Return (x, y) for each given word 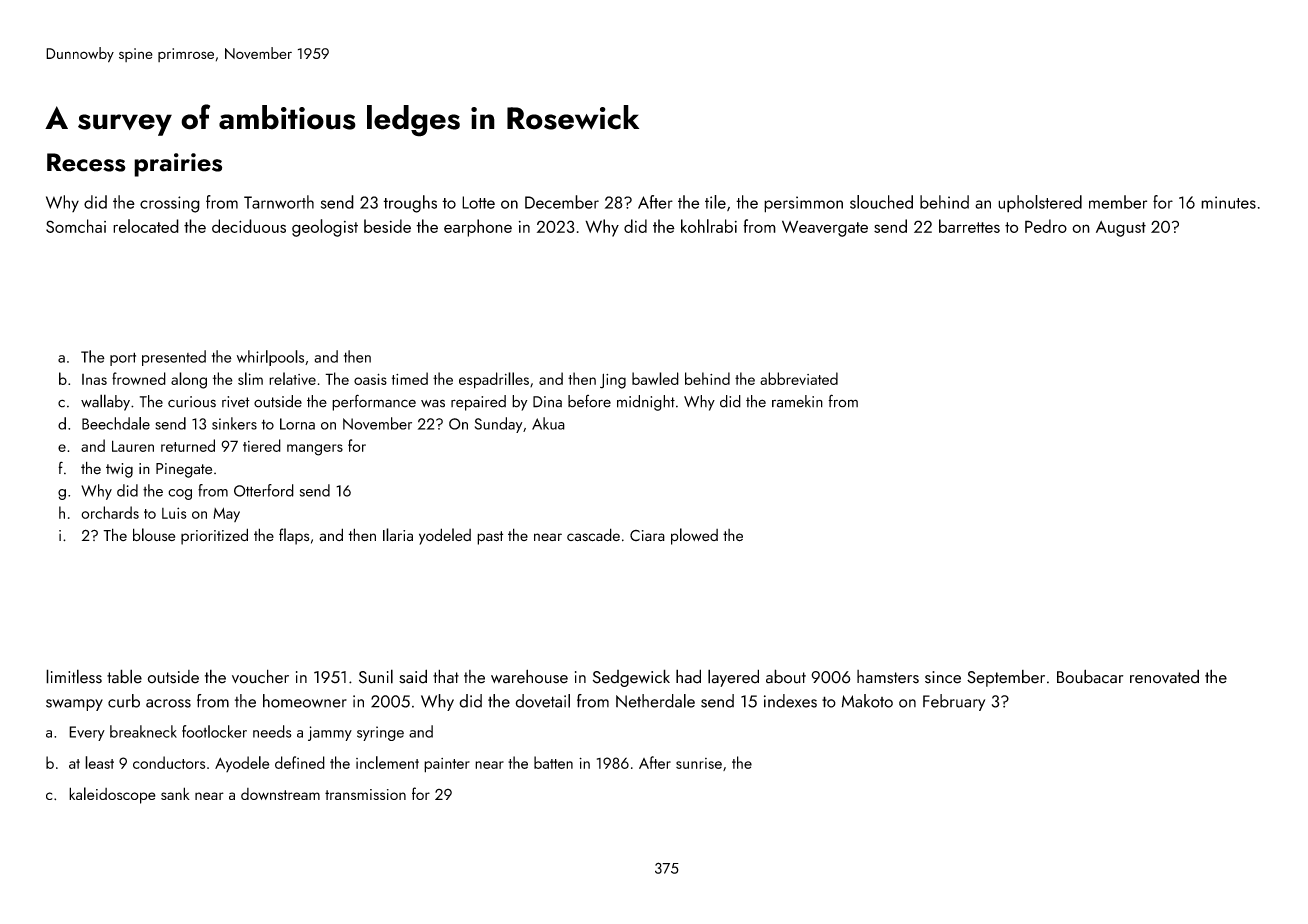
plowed (694, 536)
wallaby (105, 402)
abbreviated (799, 378)
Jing (613, 381)
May (226, 514)
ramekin (797, 401)
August (1121, 228)
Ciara (647, 535)
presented (174, 358)
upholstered (1040, 204)
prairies (178, 165)
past (490, 538)
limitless (74, 676)
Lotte (478, 202)
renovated (1164, 676)
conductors (169, 762)
